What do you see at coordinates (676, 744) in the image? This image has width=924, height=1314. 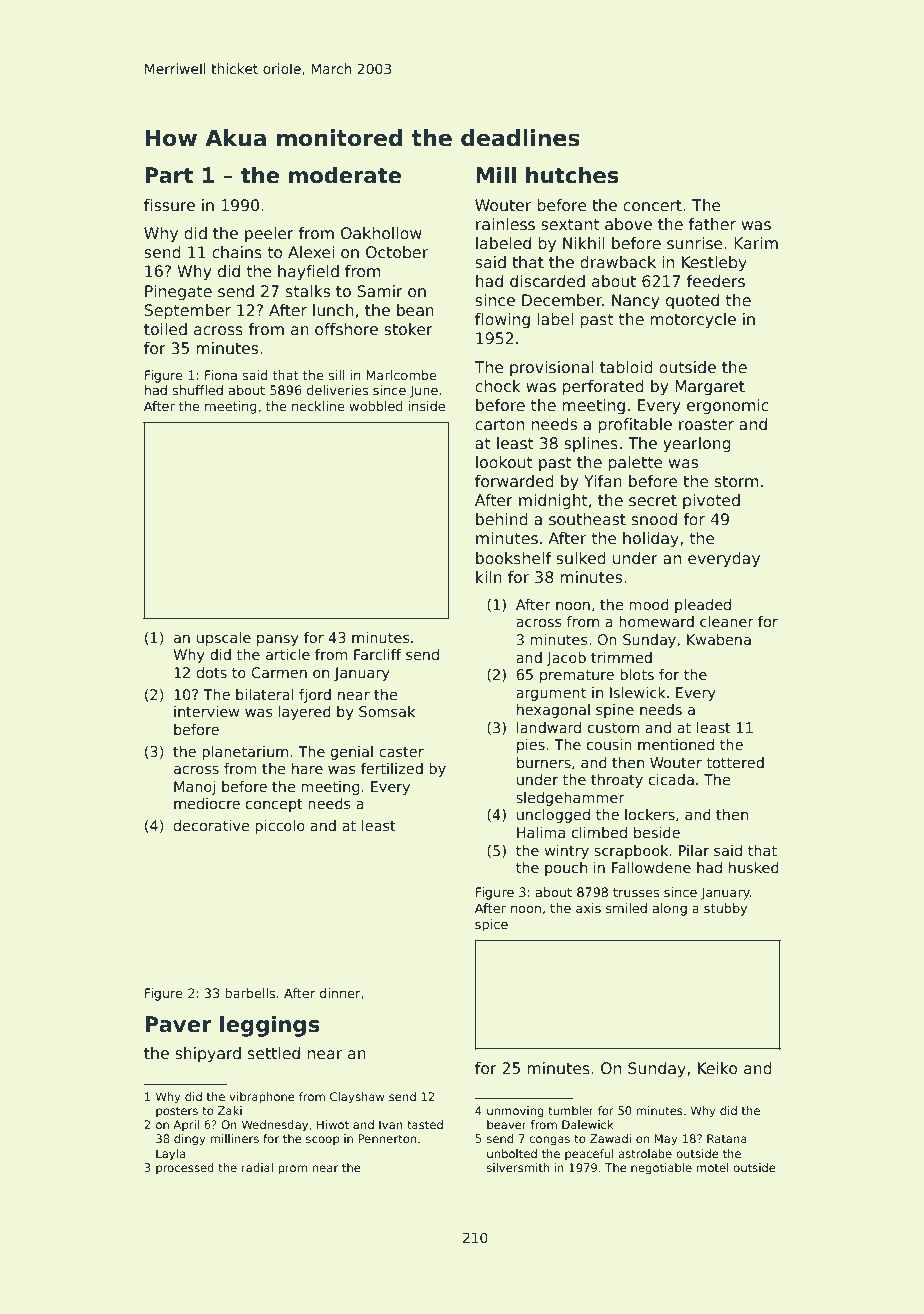 I see `mentioned` at bounding box center [676, 744].
